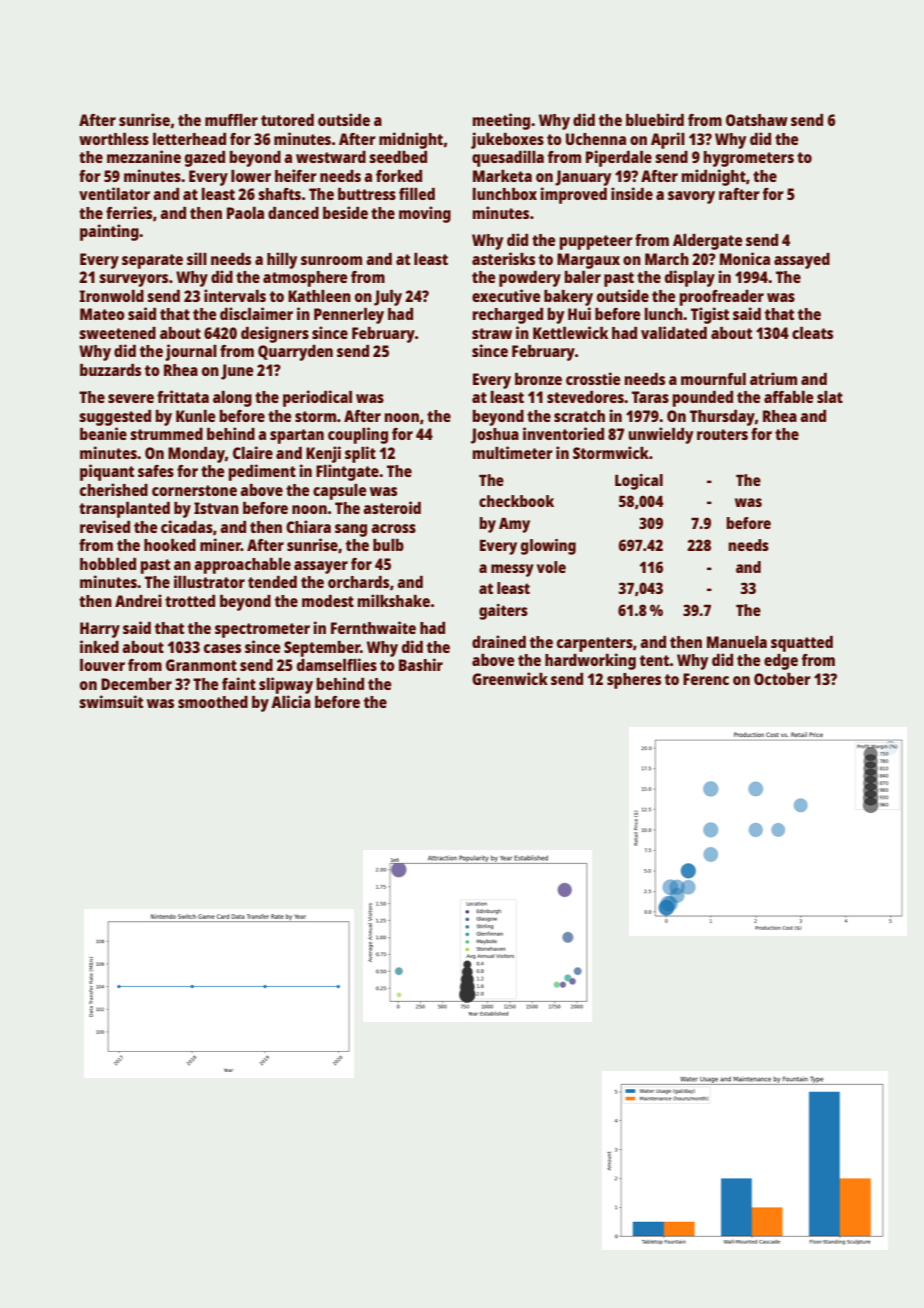  Describe the element at coordinates (231, 120) in the screenshot. I see `muffler` at that location.
